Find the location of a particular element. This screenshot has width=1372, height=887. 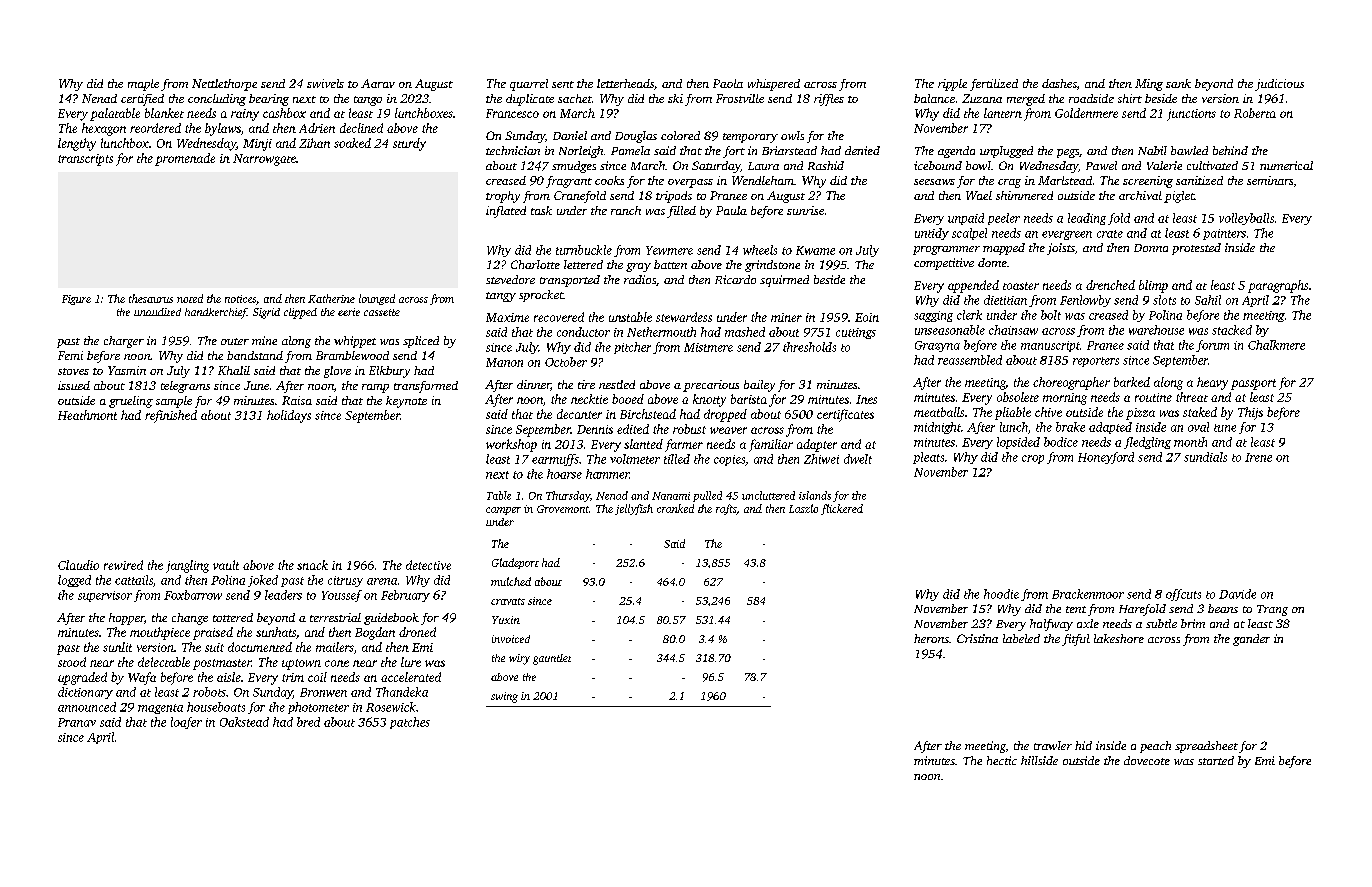

hoodie is located at coordinates (1001, 594).
